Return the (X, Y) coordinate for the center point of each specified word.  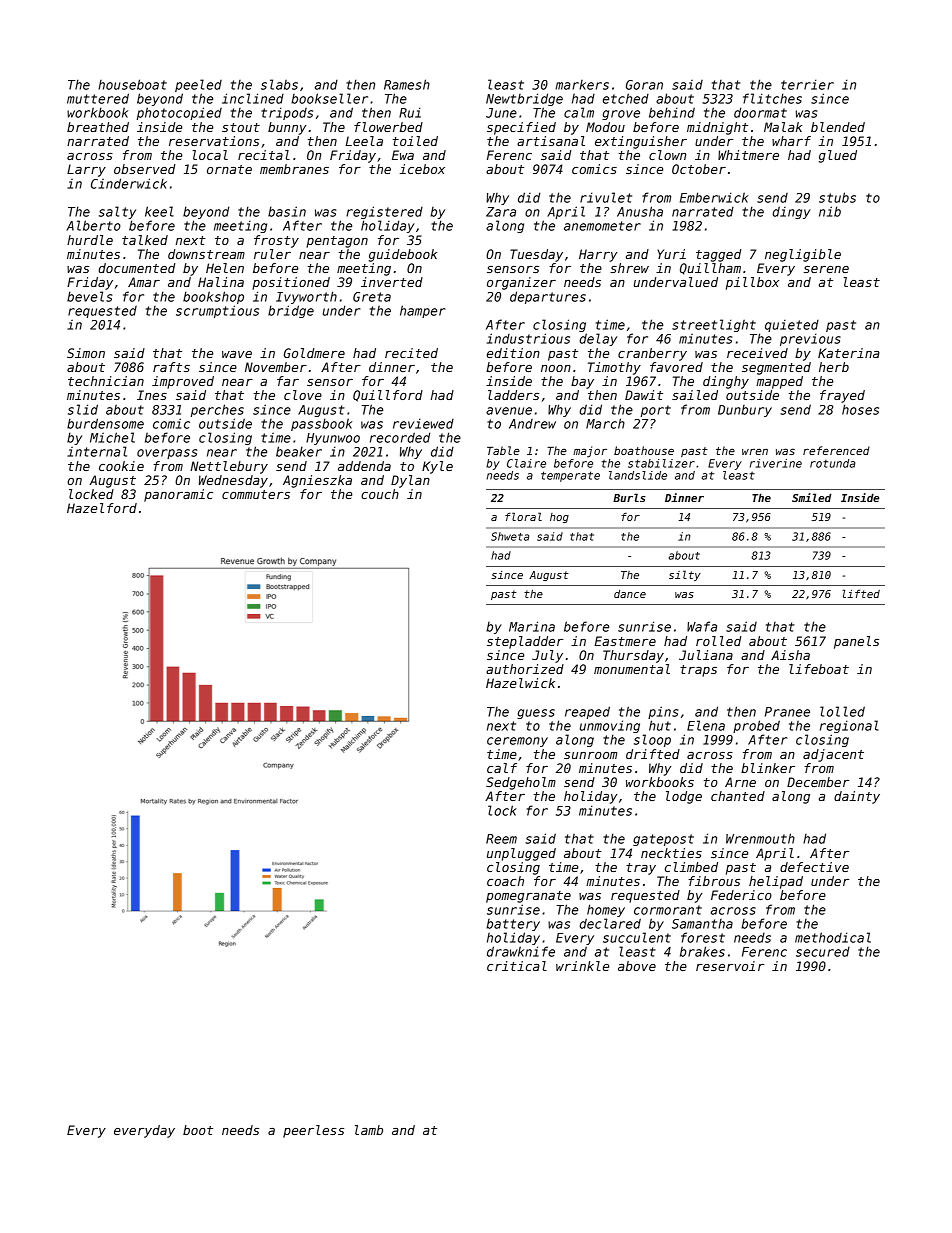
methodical (833, 937)
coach (505, 881)
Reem (501, 839)
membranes (294, 169)
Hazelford (102, 508)
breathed (98, 127)
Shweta (510, 536)
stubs (837, 197)
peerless (313, 1131)
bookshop (213, 297)
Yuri (671, 254)
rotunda (832, 463)
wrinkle (582, 966)
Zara (501, 212)
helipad (776, 882)
